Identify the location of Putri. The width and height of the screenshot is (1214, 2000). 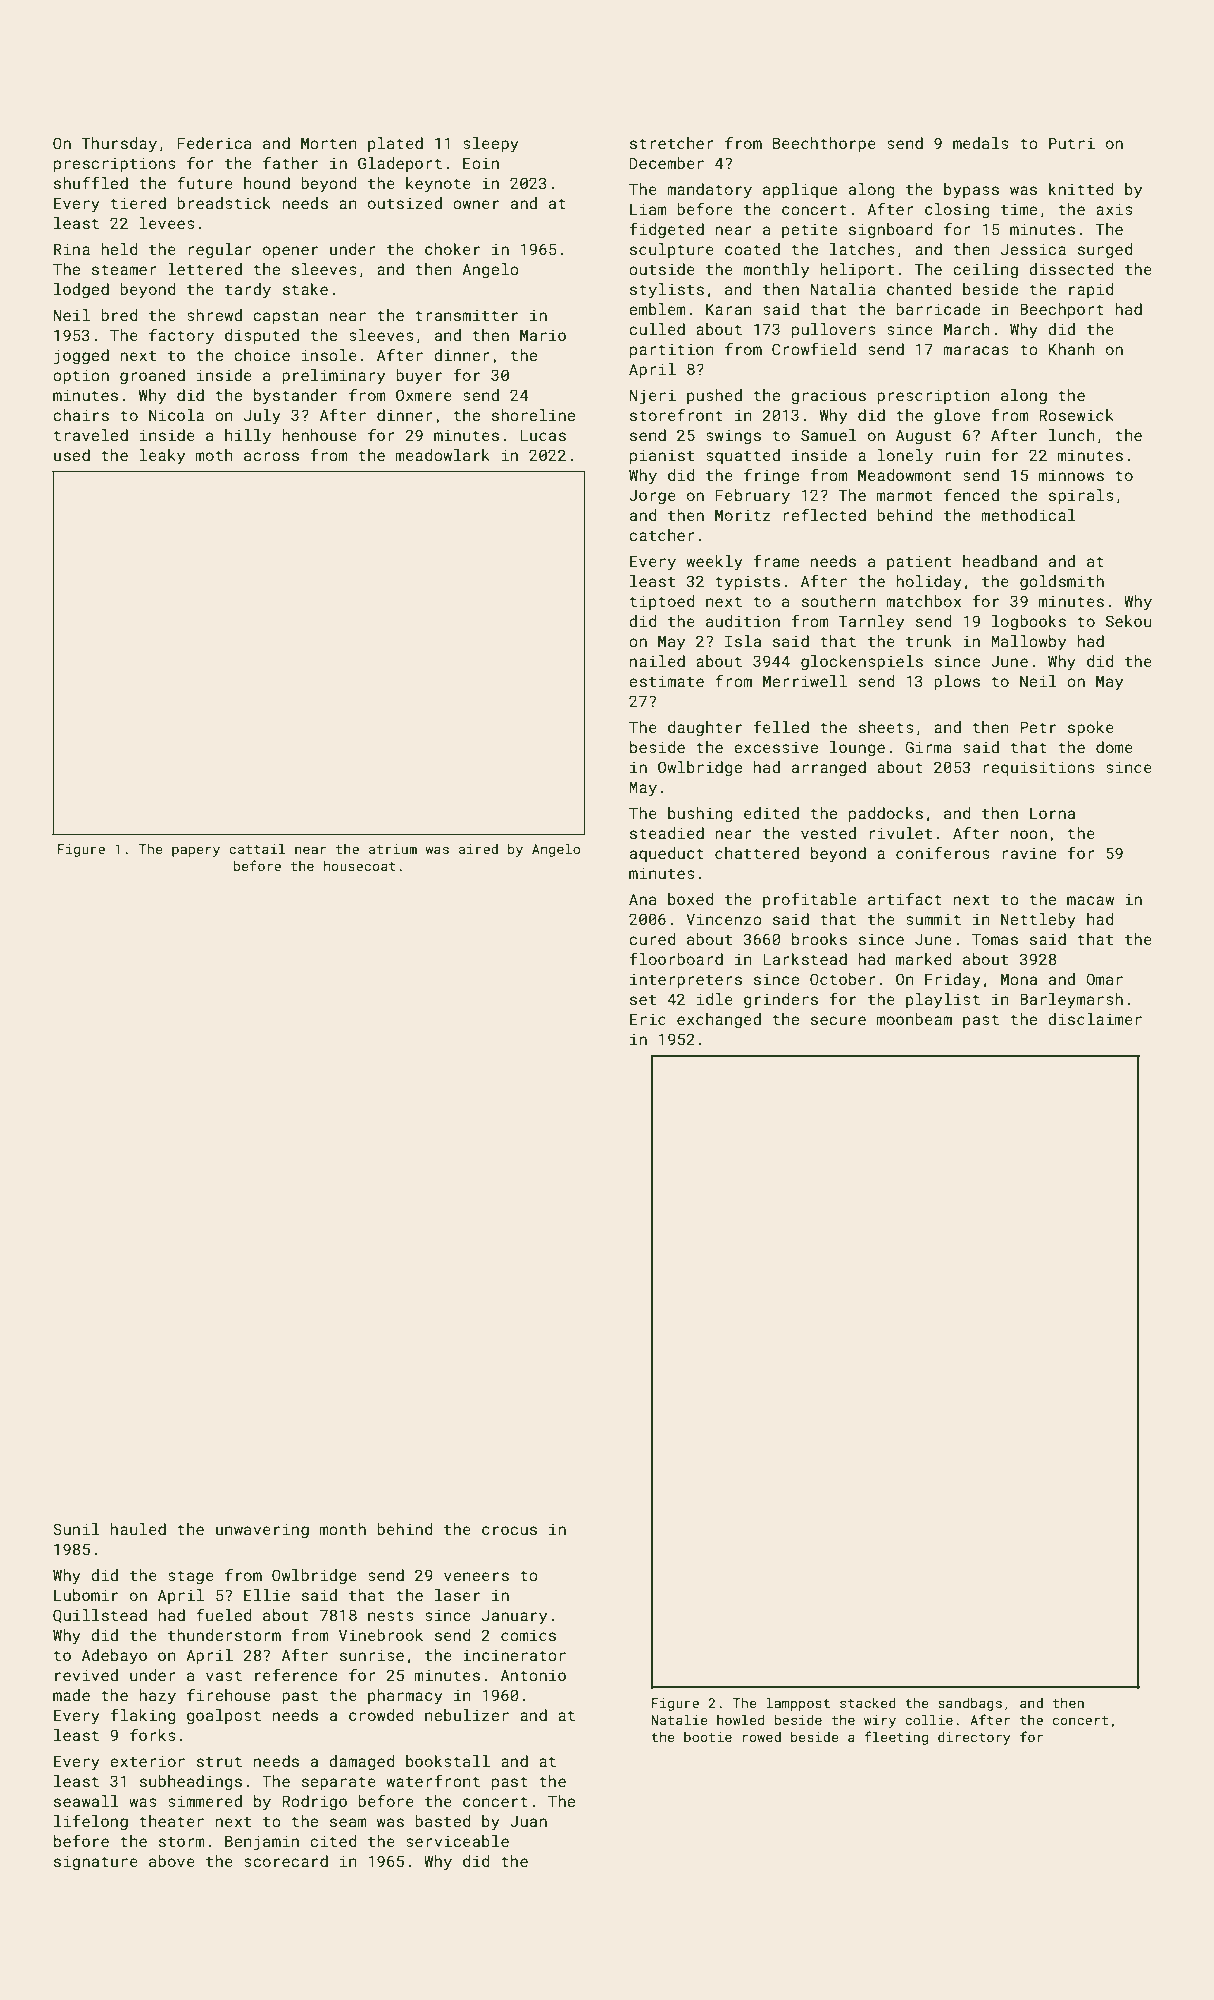
(1072, 143).
